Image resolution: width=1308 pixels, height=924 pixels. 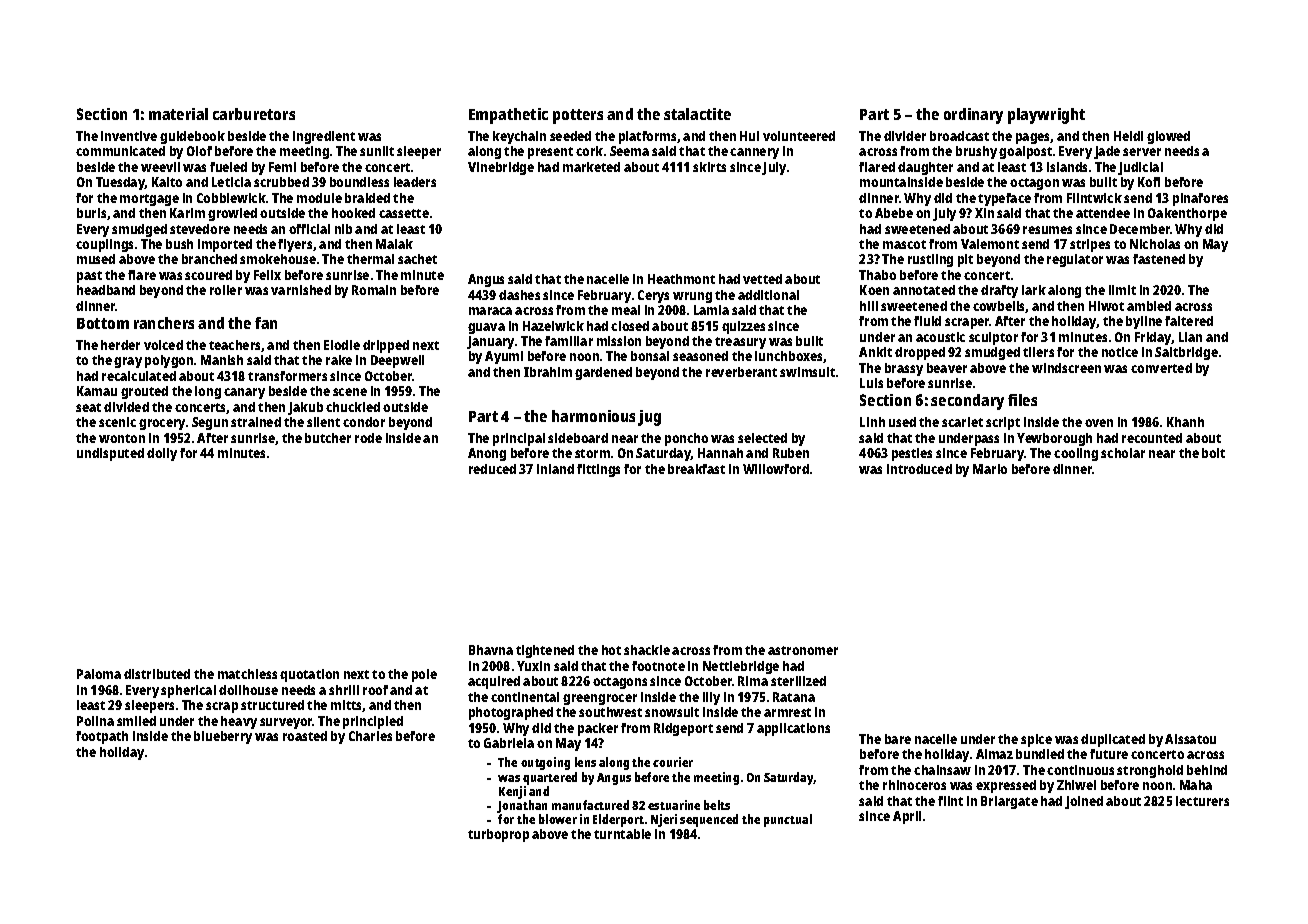 What do you see at coordinates (598, 470) in the screenshot?
I see `fittings` at bounding box center [598, 470].
